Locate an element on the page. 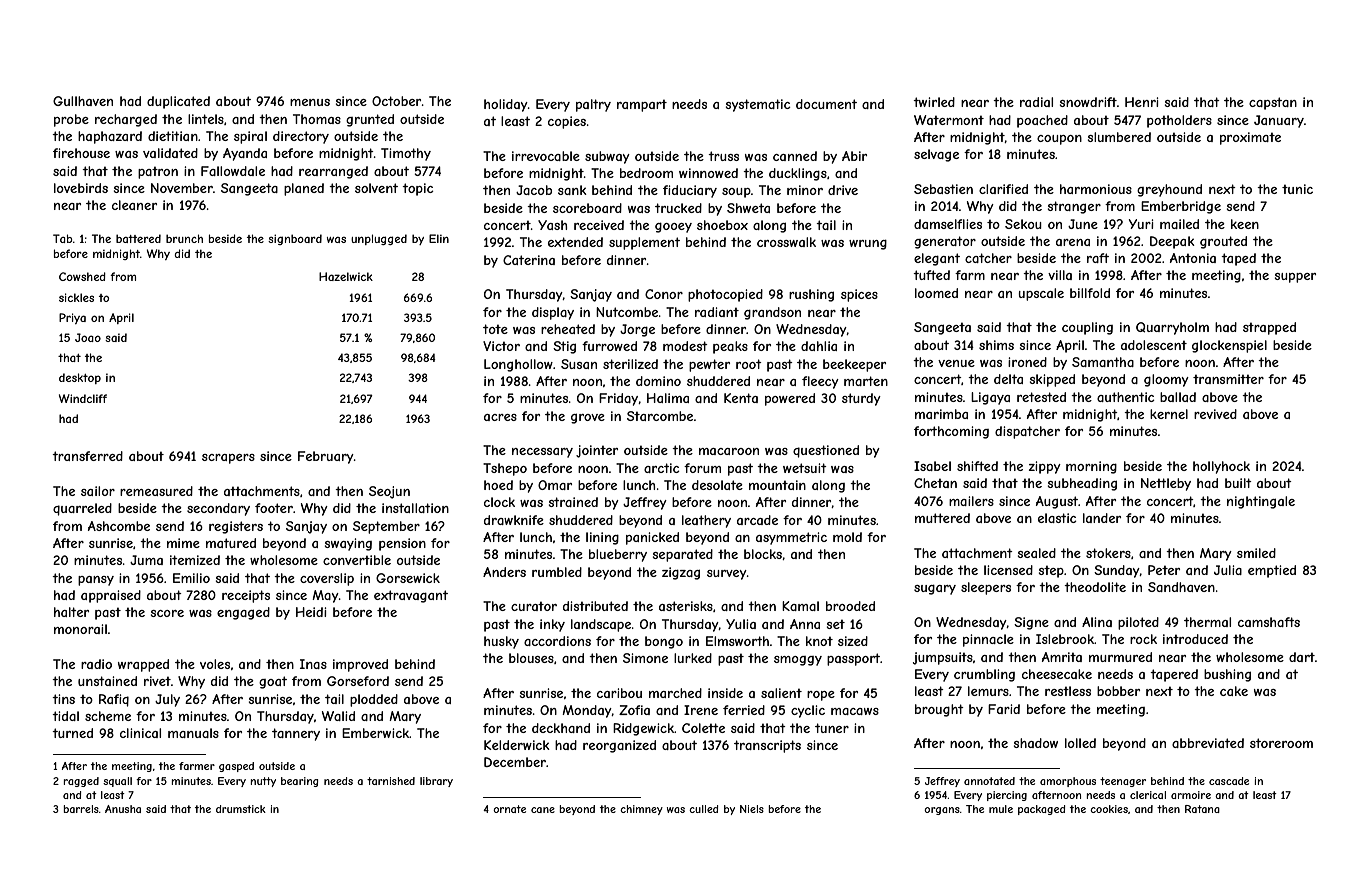 The height and width of the document is (887, 1372). barrels is located at coordinates (81, 809).
